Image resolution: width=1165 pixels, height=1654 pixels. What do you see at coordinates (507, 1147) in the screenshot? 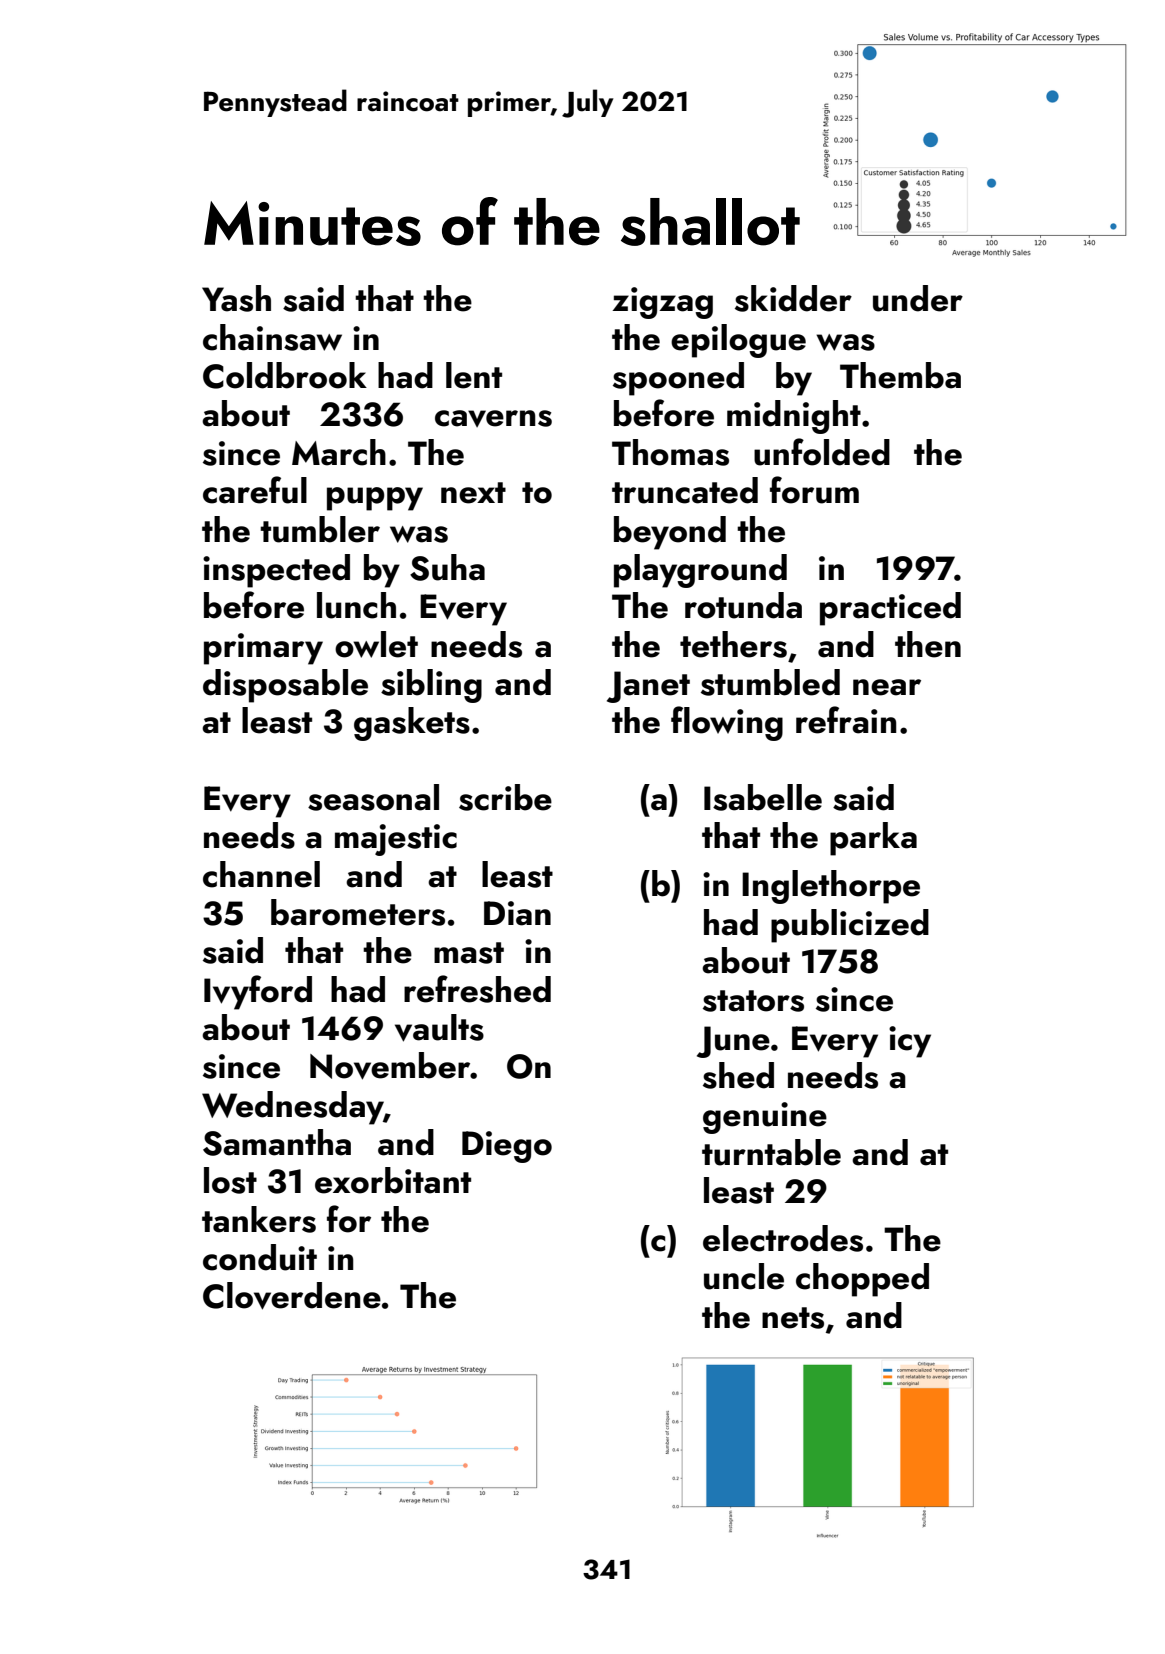
I see `Diego` at bounding box center [507, 1147].
